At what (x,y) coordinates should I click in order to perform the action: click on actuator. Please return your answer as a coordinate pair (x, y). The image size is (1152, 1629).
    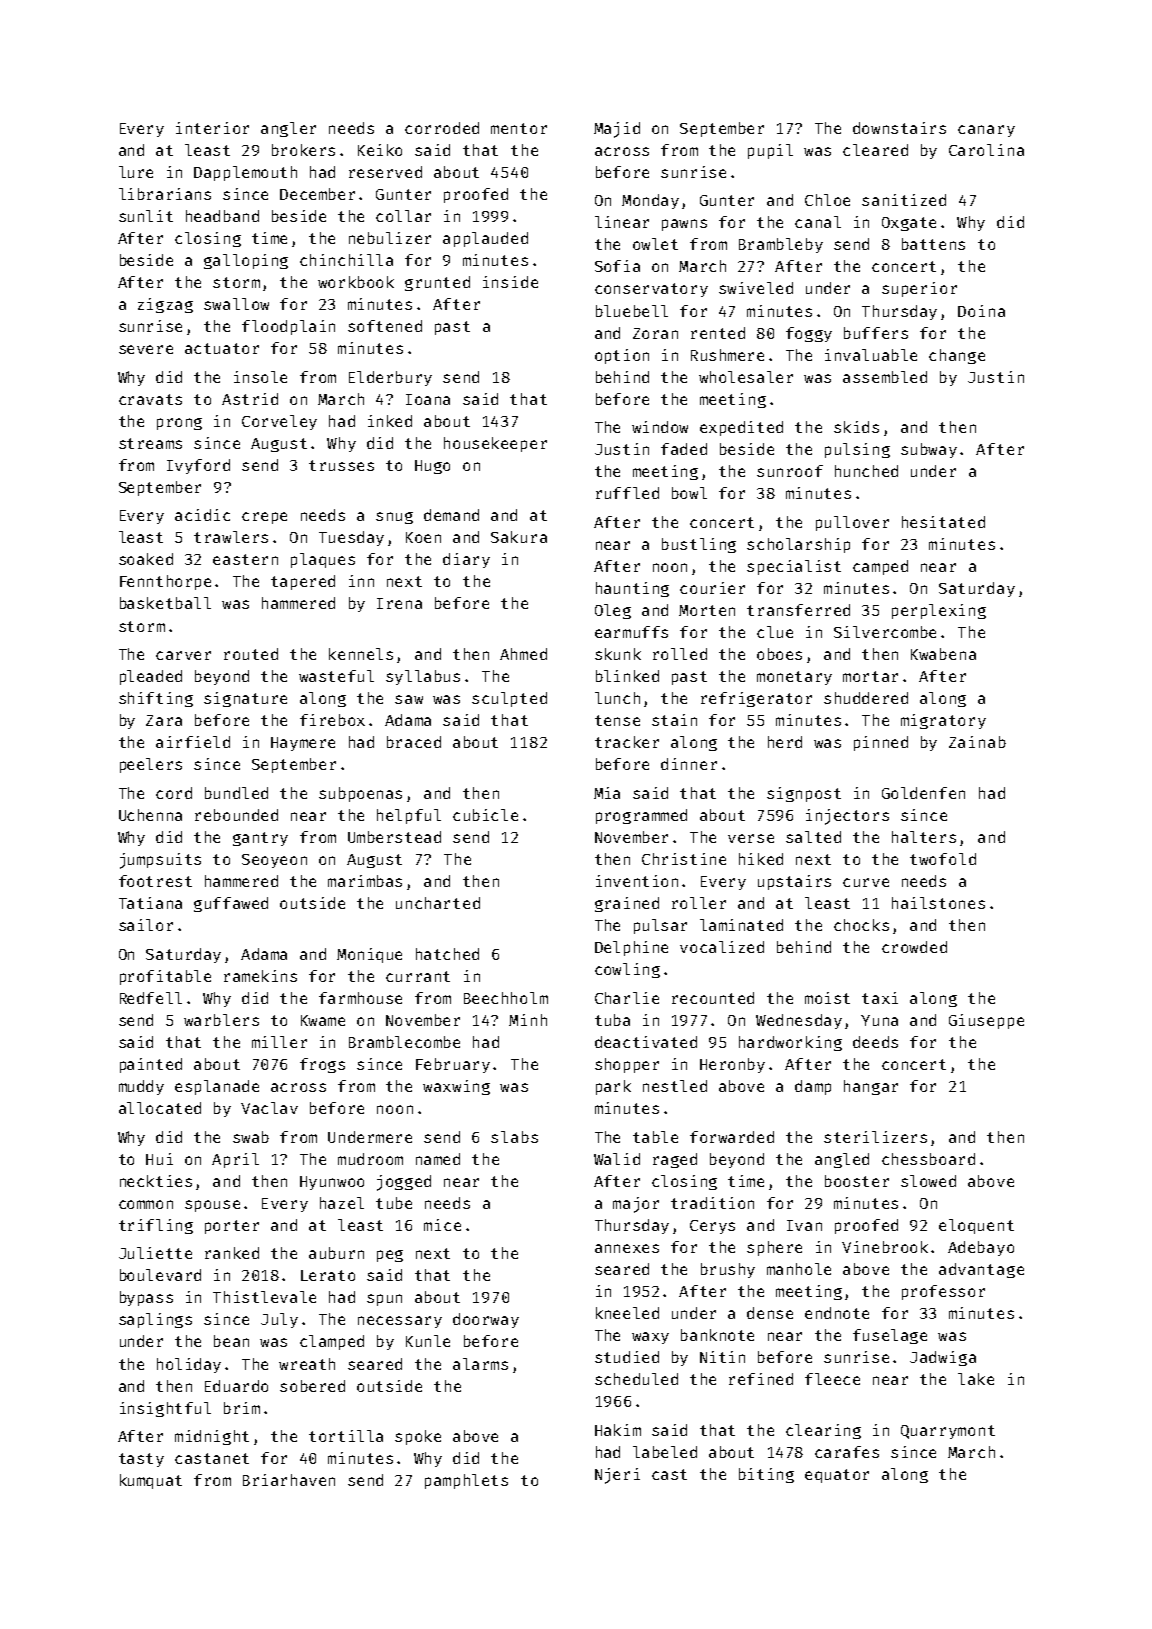
    Looking at the image, I should click on (222, 348).
